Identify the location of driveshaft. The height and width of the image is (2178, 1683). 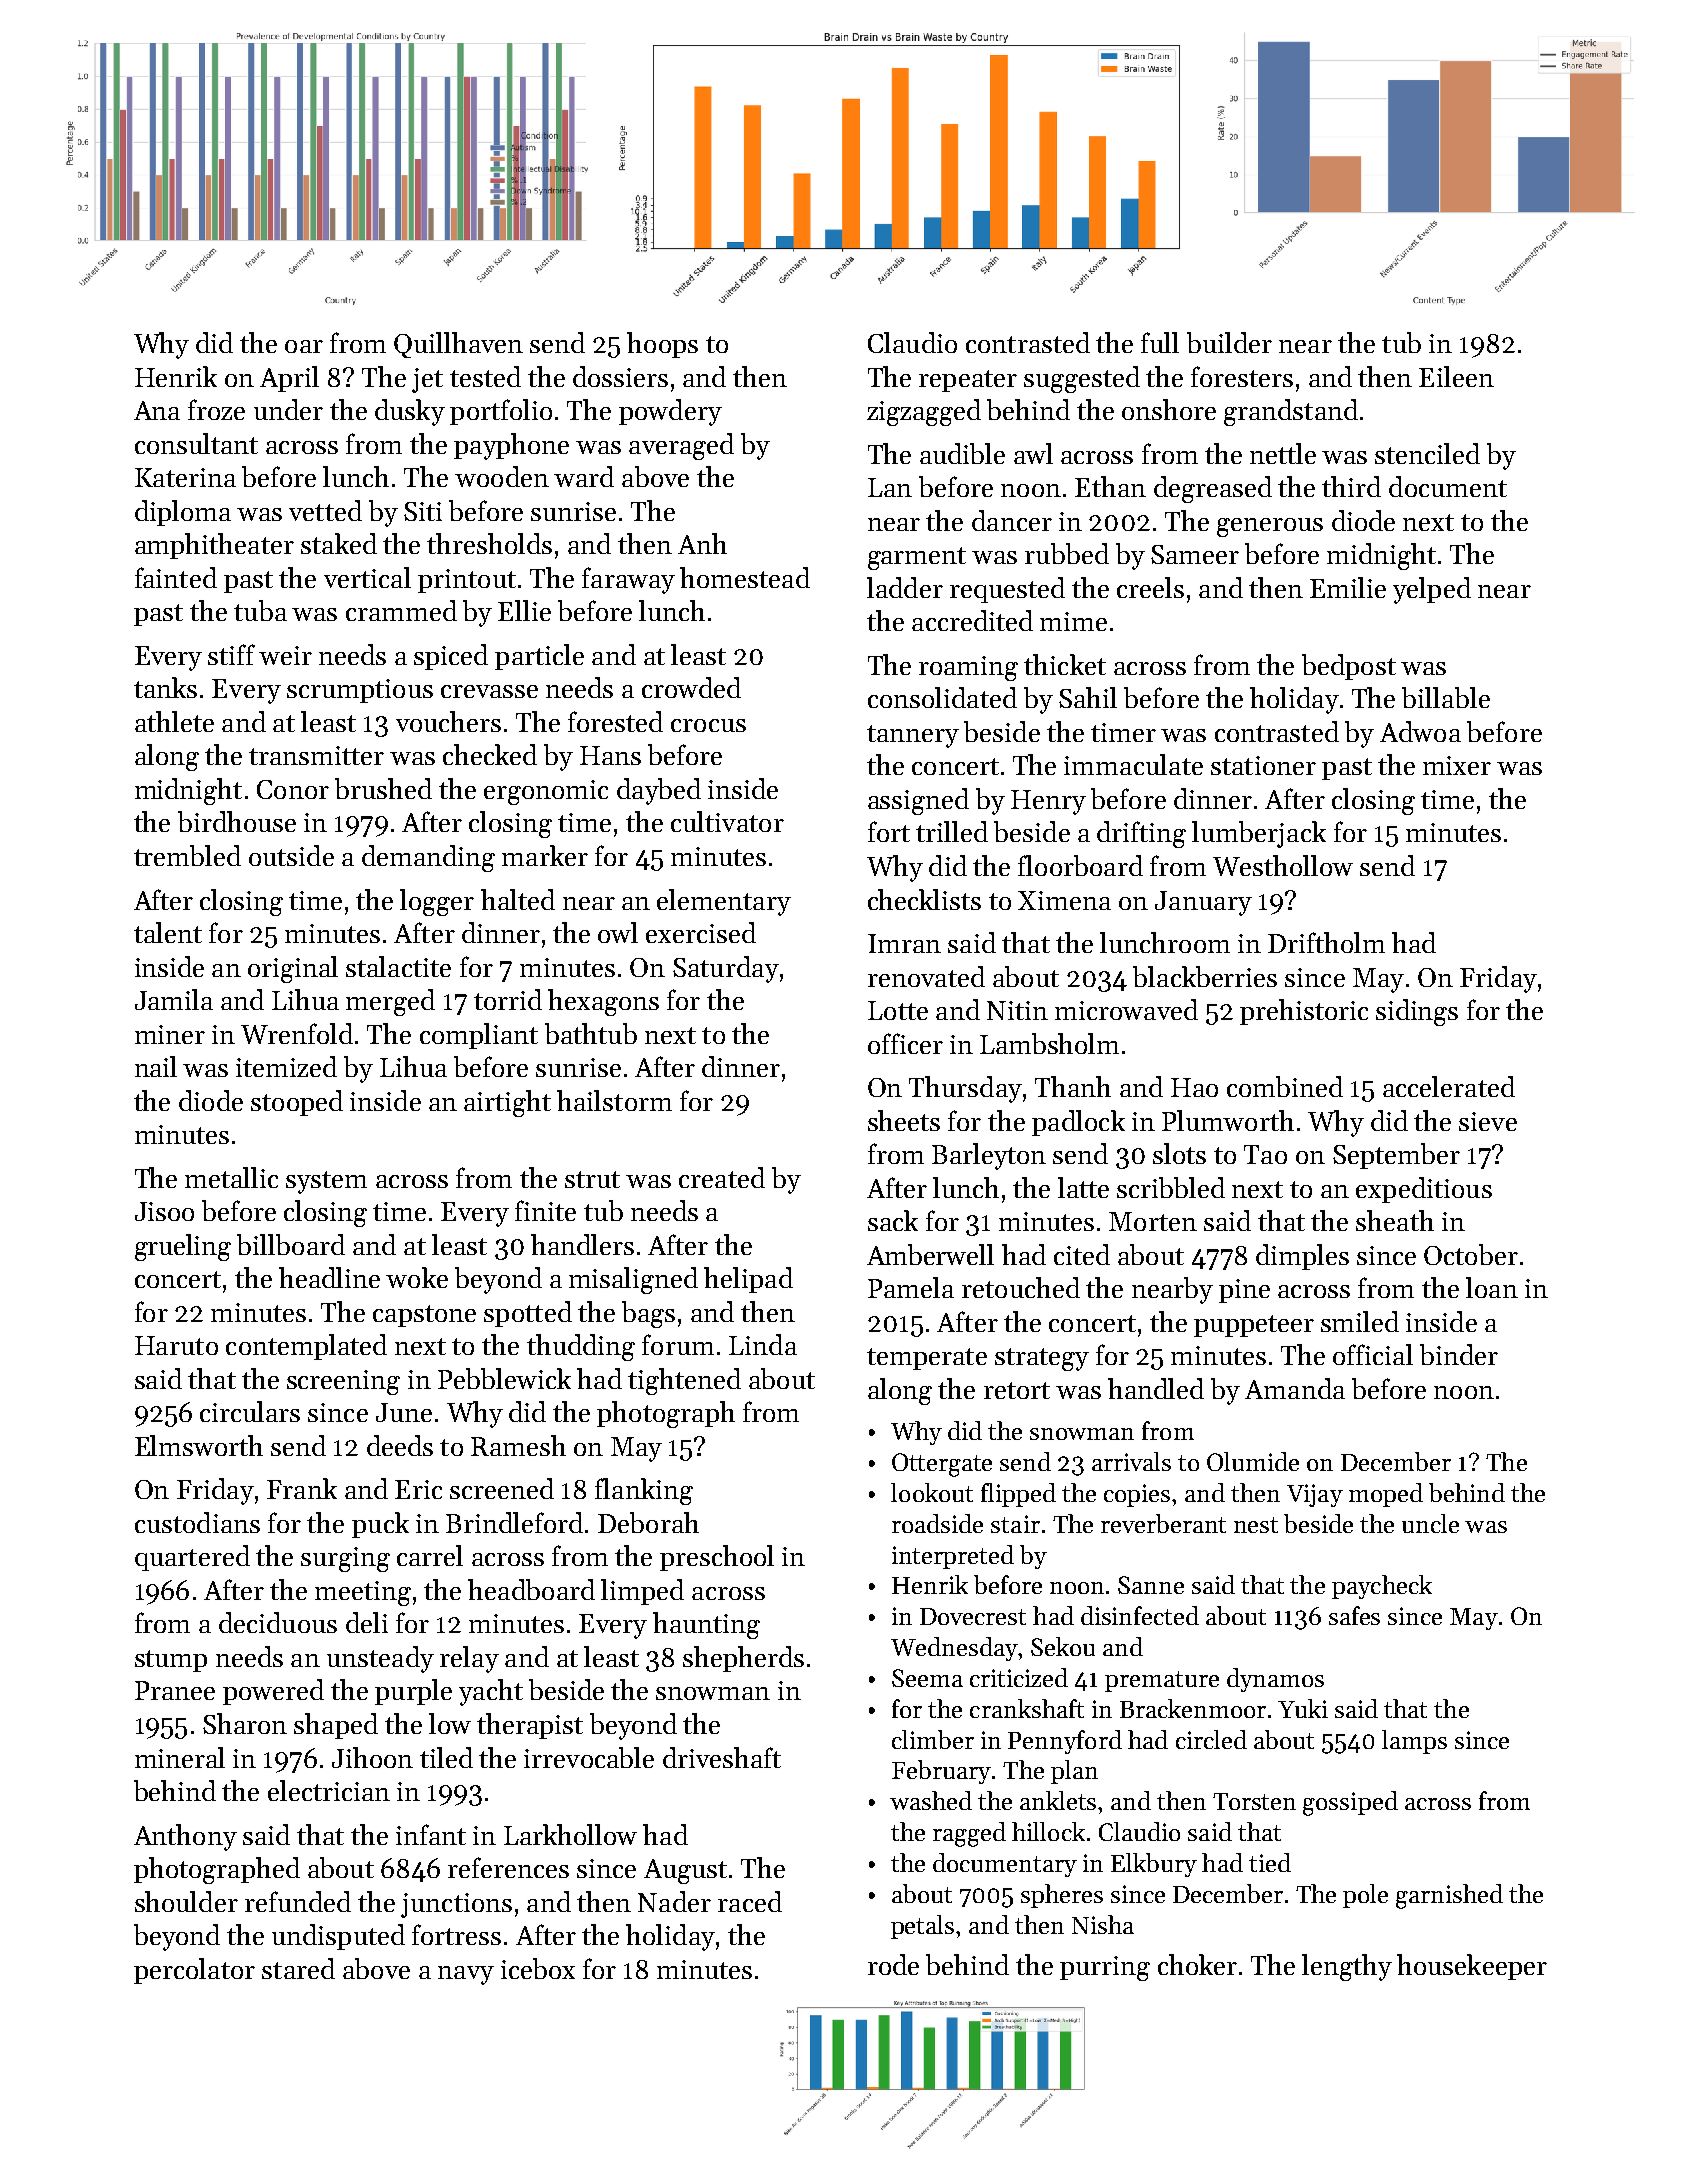
(722, 1757).
